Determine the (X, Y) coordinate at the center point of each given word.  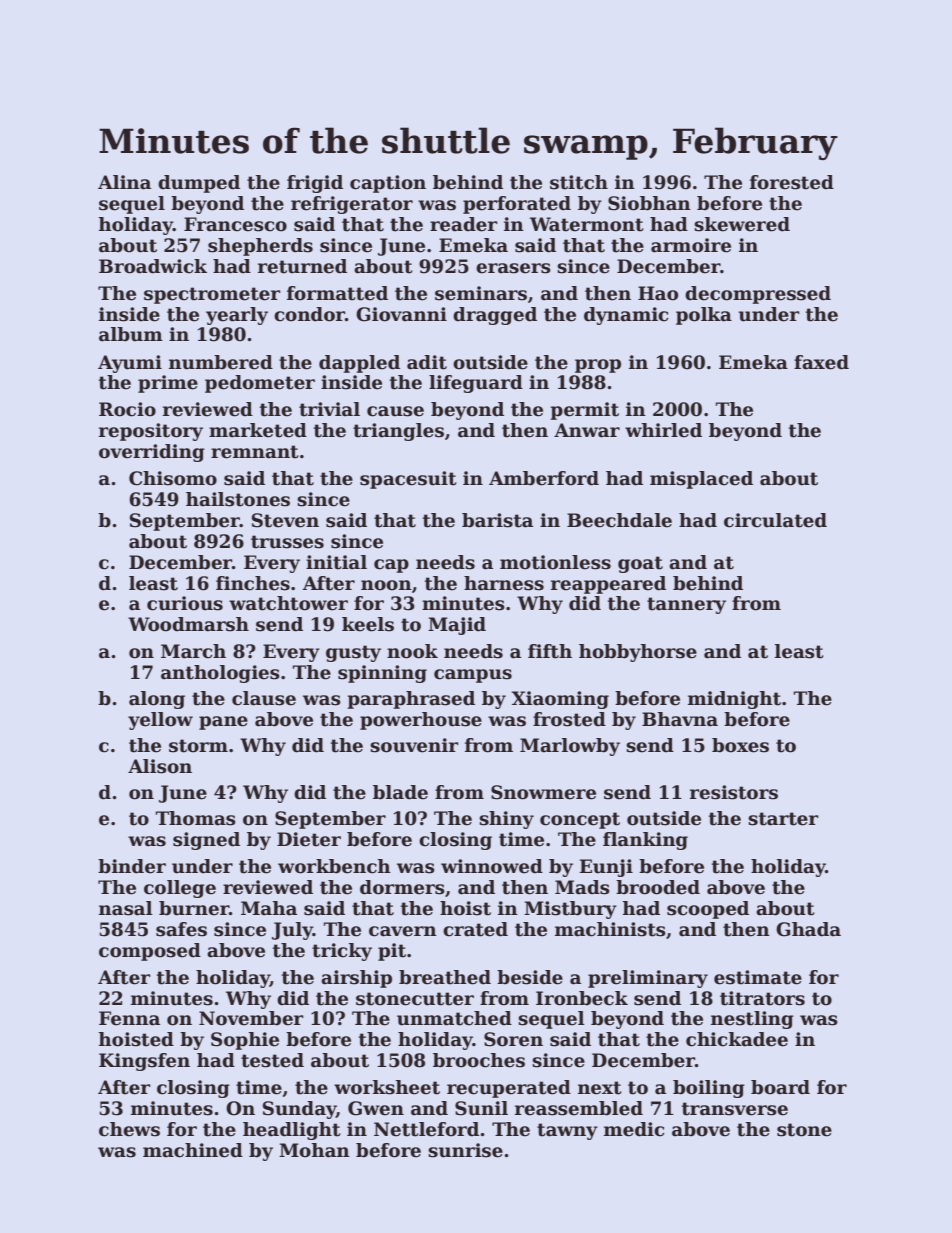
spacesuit (408, 480)
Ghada (808, 929)
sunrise (465, 1150)
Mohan (314, 1150)
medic (634, 1129)
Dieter (309, 839)
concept (580, 820)
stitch (579, 182)
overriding (152, 453)
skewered (742, 224)
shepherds (260, 247)
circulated (775, 520)
